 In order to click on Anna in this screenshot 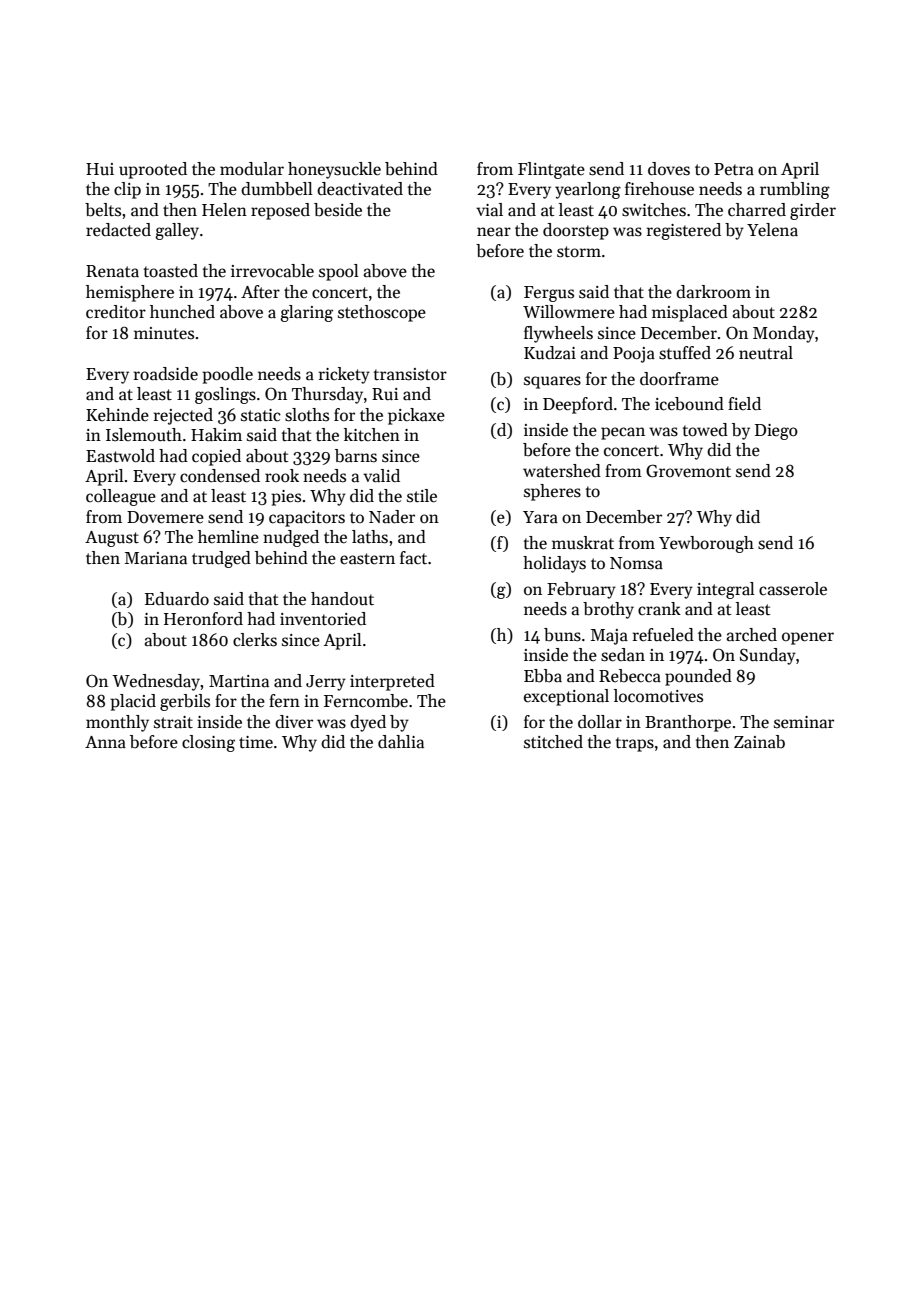, I will do `click(105, 742)`.
